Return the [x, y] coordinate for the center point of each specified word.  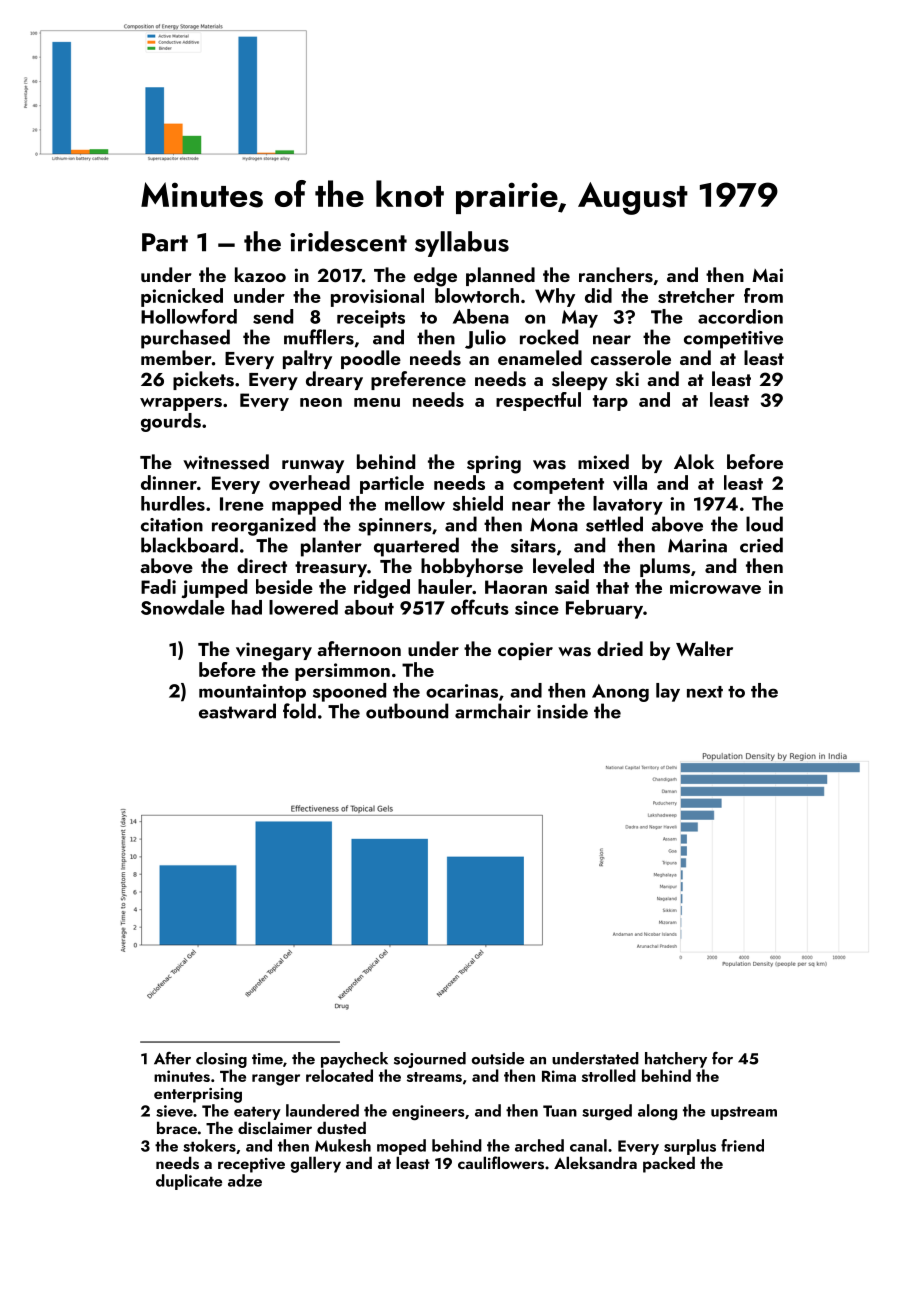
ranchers [616, 275]
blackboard [189, 545]
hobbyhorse [472, 567]
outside [498, 1058]
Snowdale [183, 607]
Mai [767, 275]
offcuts [480, 607]
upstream [744, 1113]
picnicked [182, 297]
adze [245, 1180]
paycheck [354, 1060]
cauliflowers [501, 1163]
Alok [694, 461]
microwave [715, 587]
